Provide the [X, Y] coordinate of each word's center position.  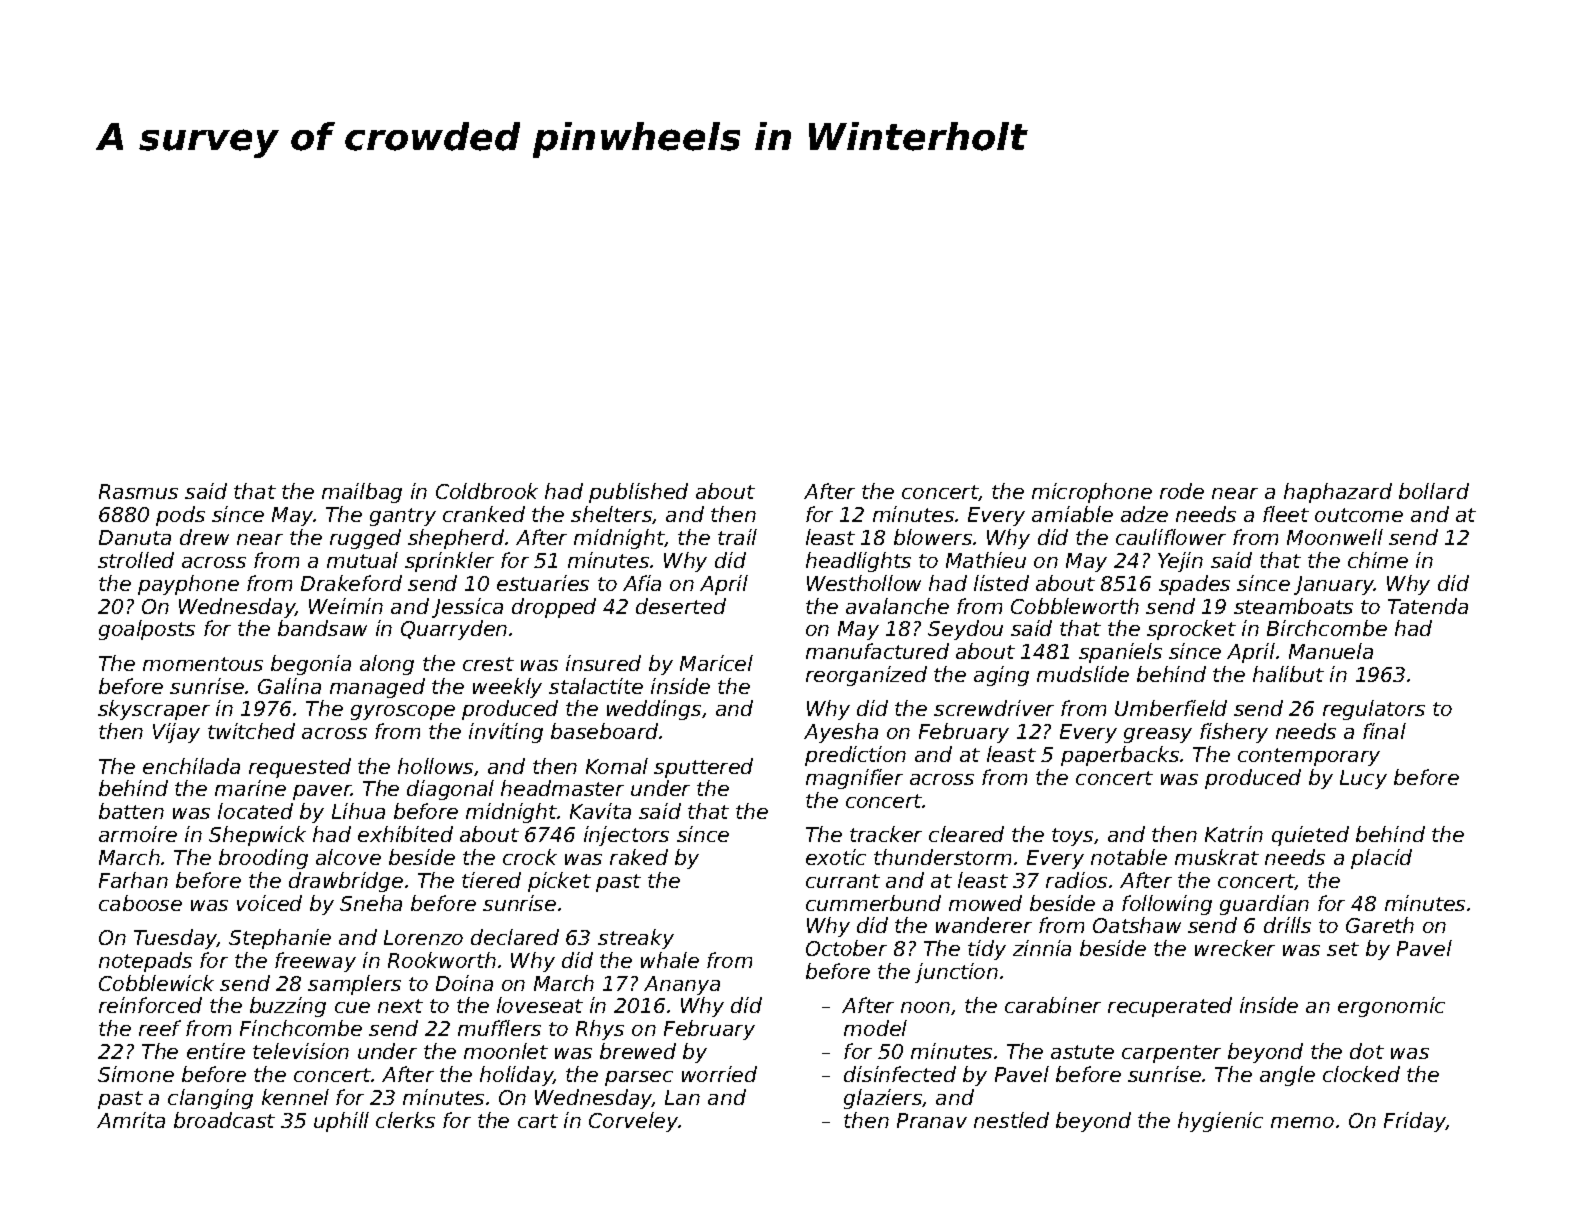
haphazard [1338, 493]
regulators [1374, 710]
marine [250, 788]
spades [1194, 585]
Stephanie [280, 939]
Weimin [346, 606]
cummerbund [873, 903]
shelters [612, 515]
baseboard [604, 731]
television [301, 1051]
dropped [554, 608]
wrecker [1235, 948]
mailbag [362, 493]
